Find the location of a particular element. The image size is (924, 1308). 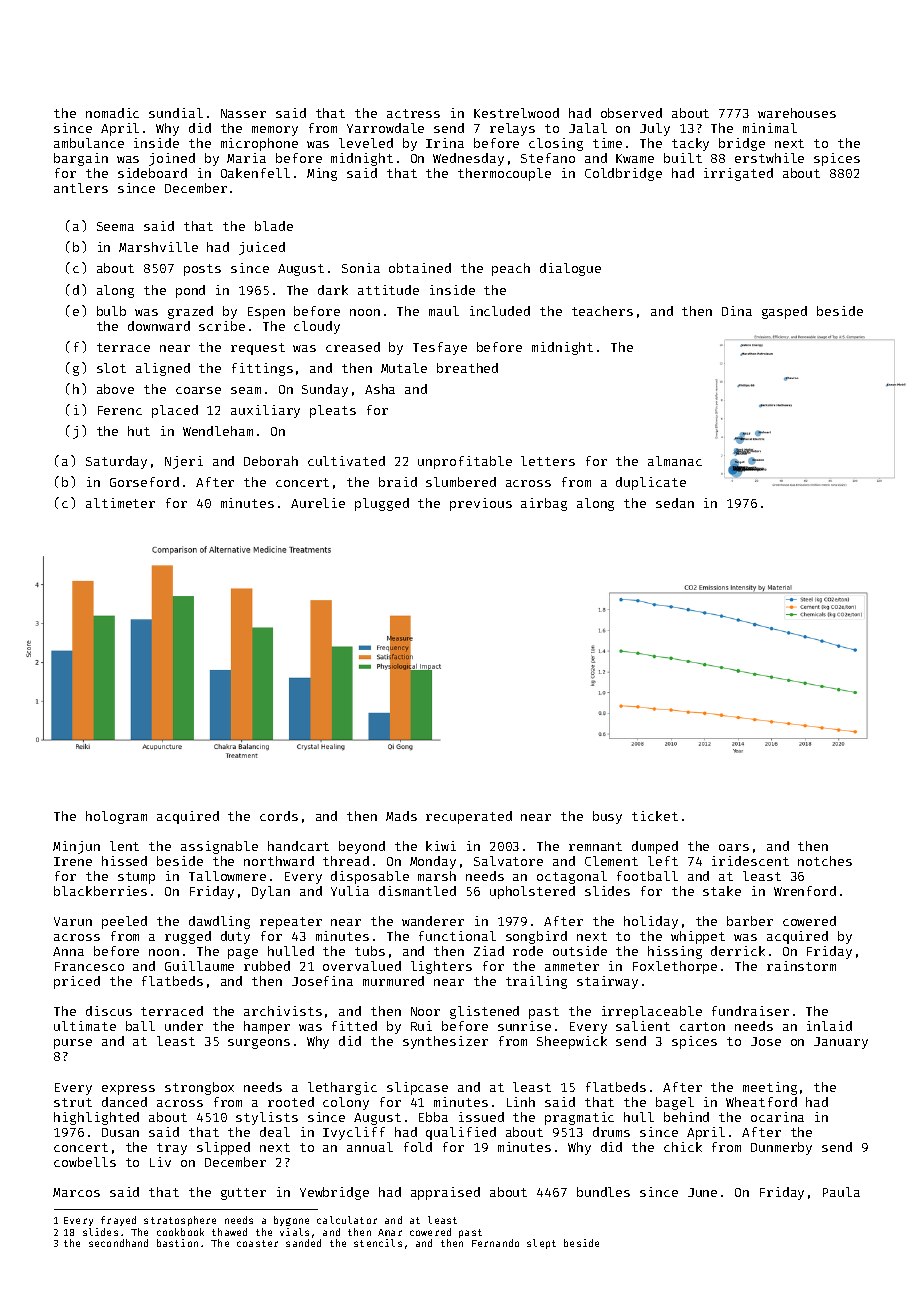

Mads is located at coordinates (401, 816).
